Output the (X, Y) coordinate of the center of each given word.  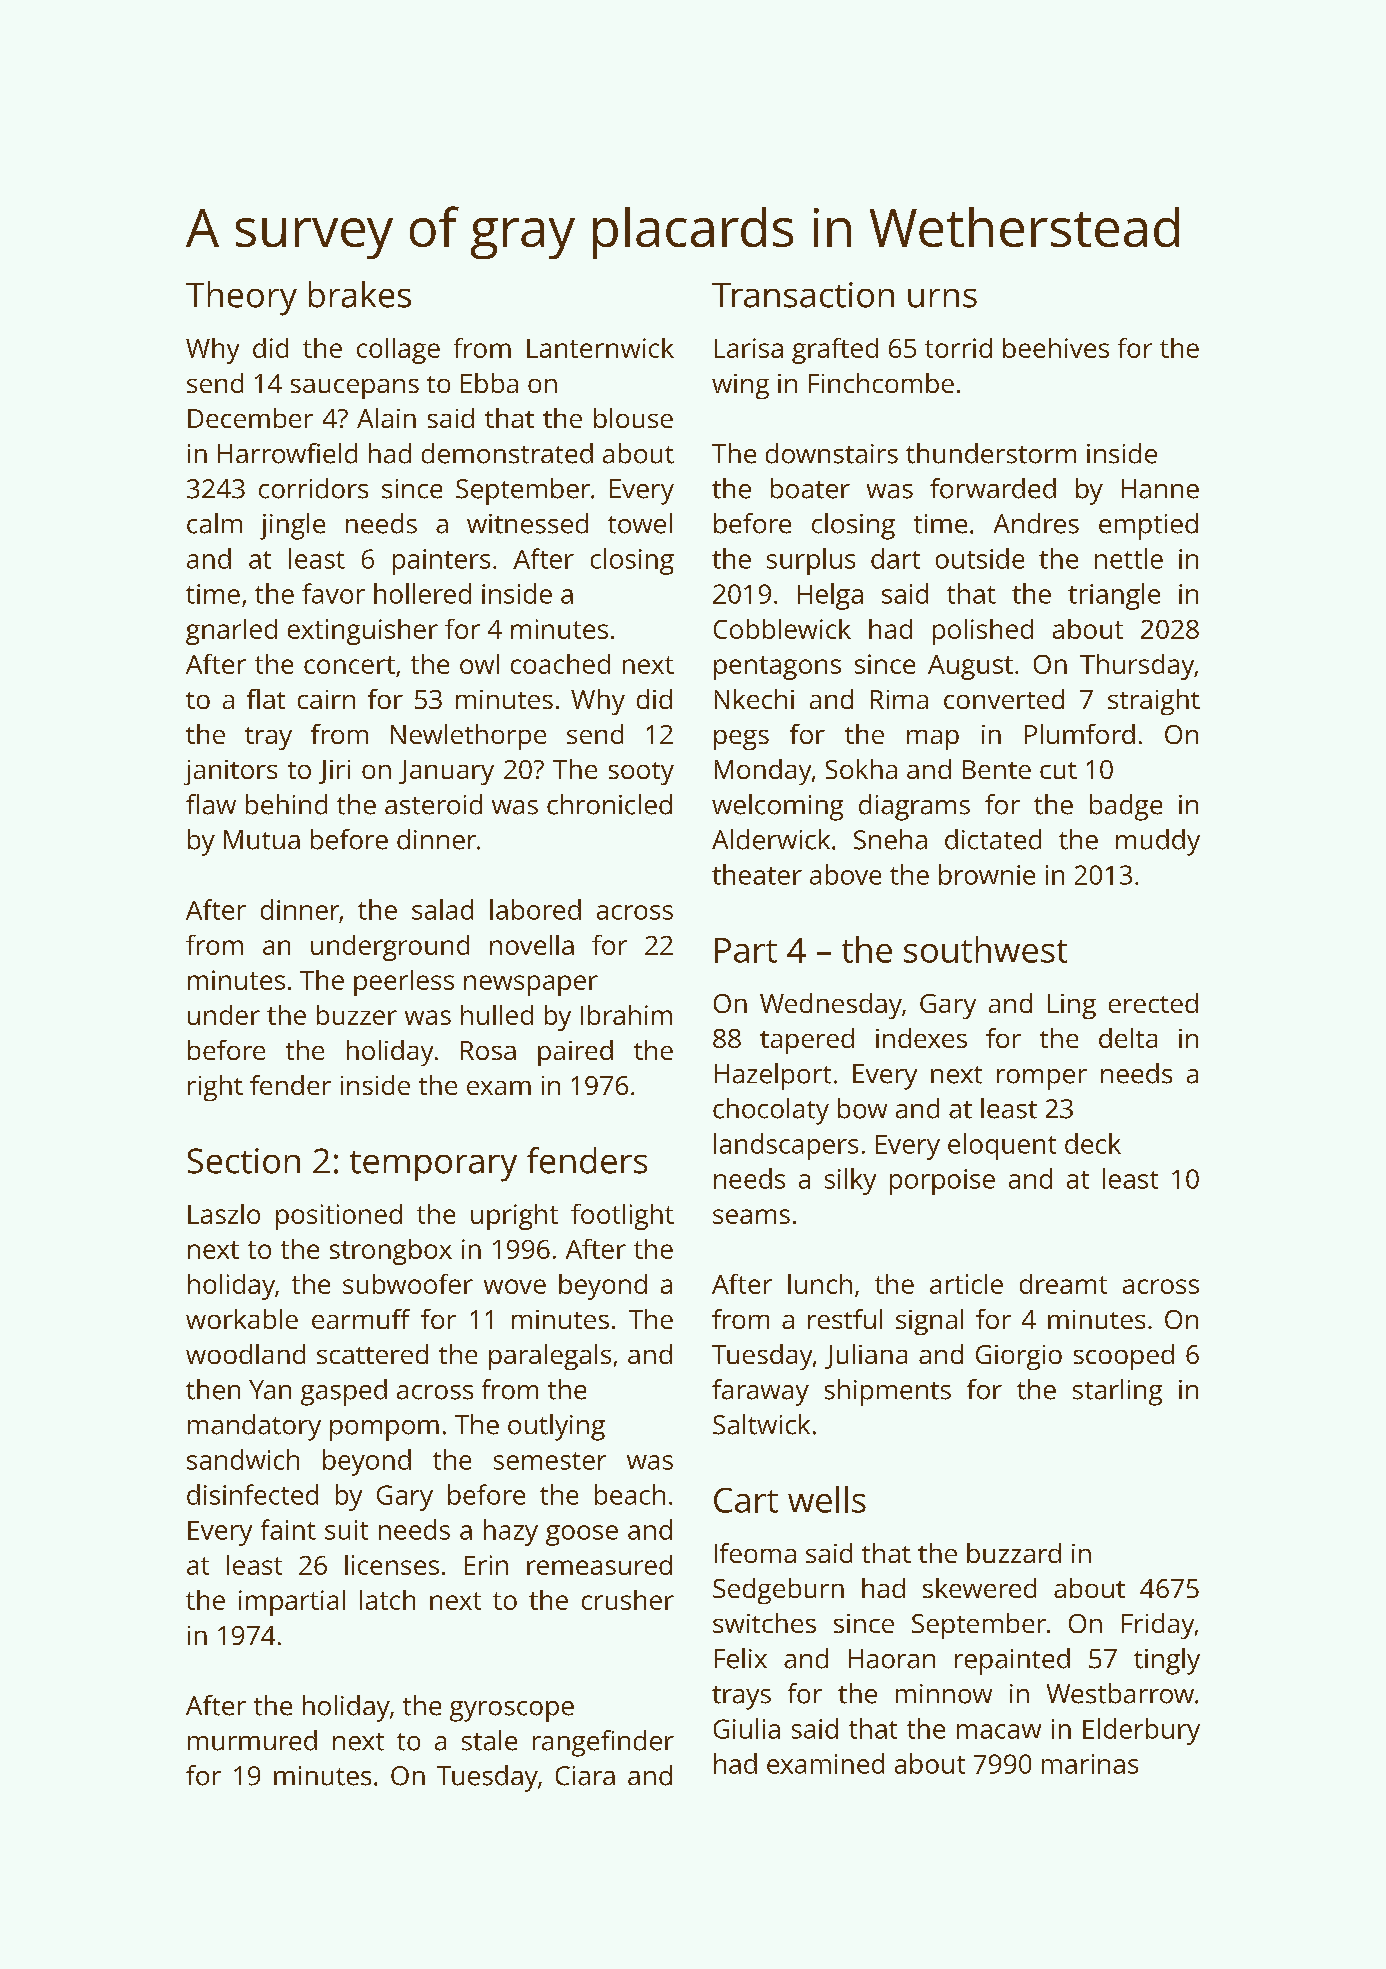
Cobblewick (782, 629)
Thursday (1137, 667)
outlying (556, 1427)
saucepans (355, 389)
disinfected (252, 1494)
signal (929, 1322)
